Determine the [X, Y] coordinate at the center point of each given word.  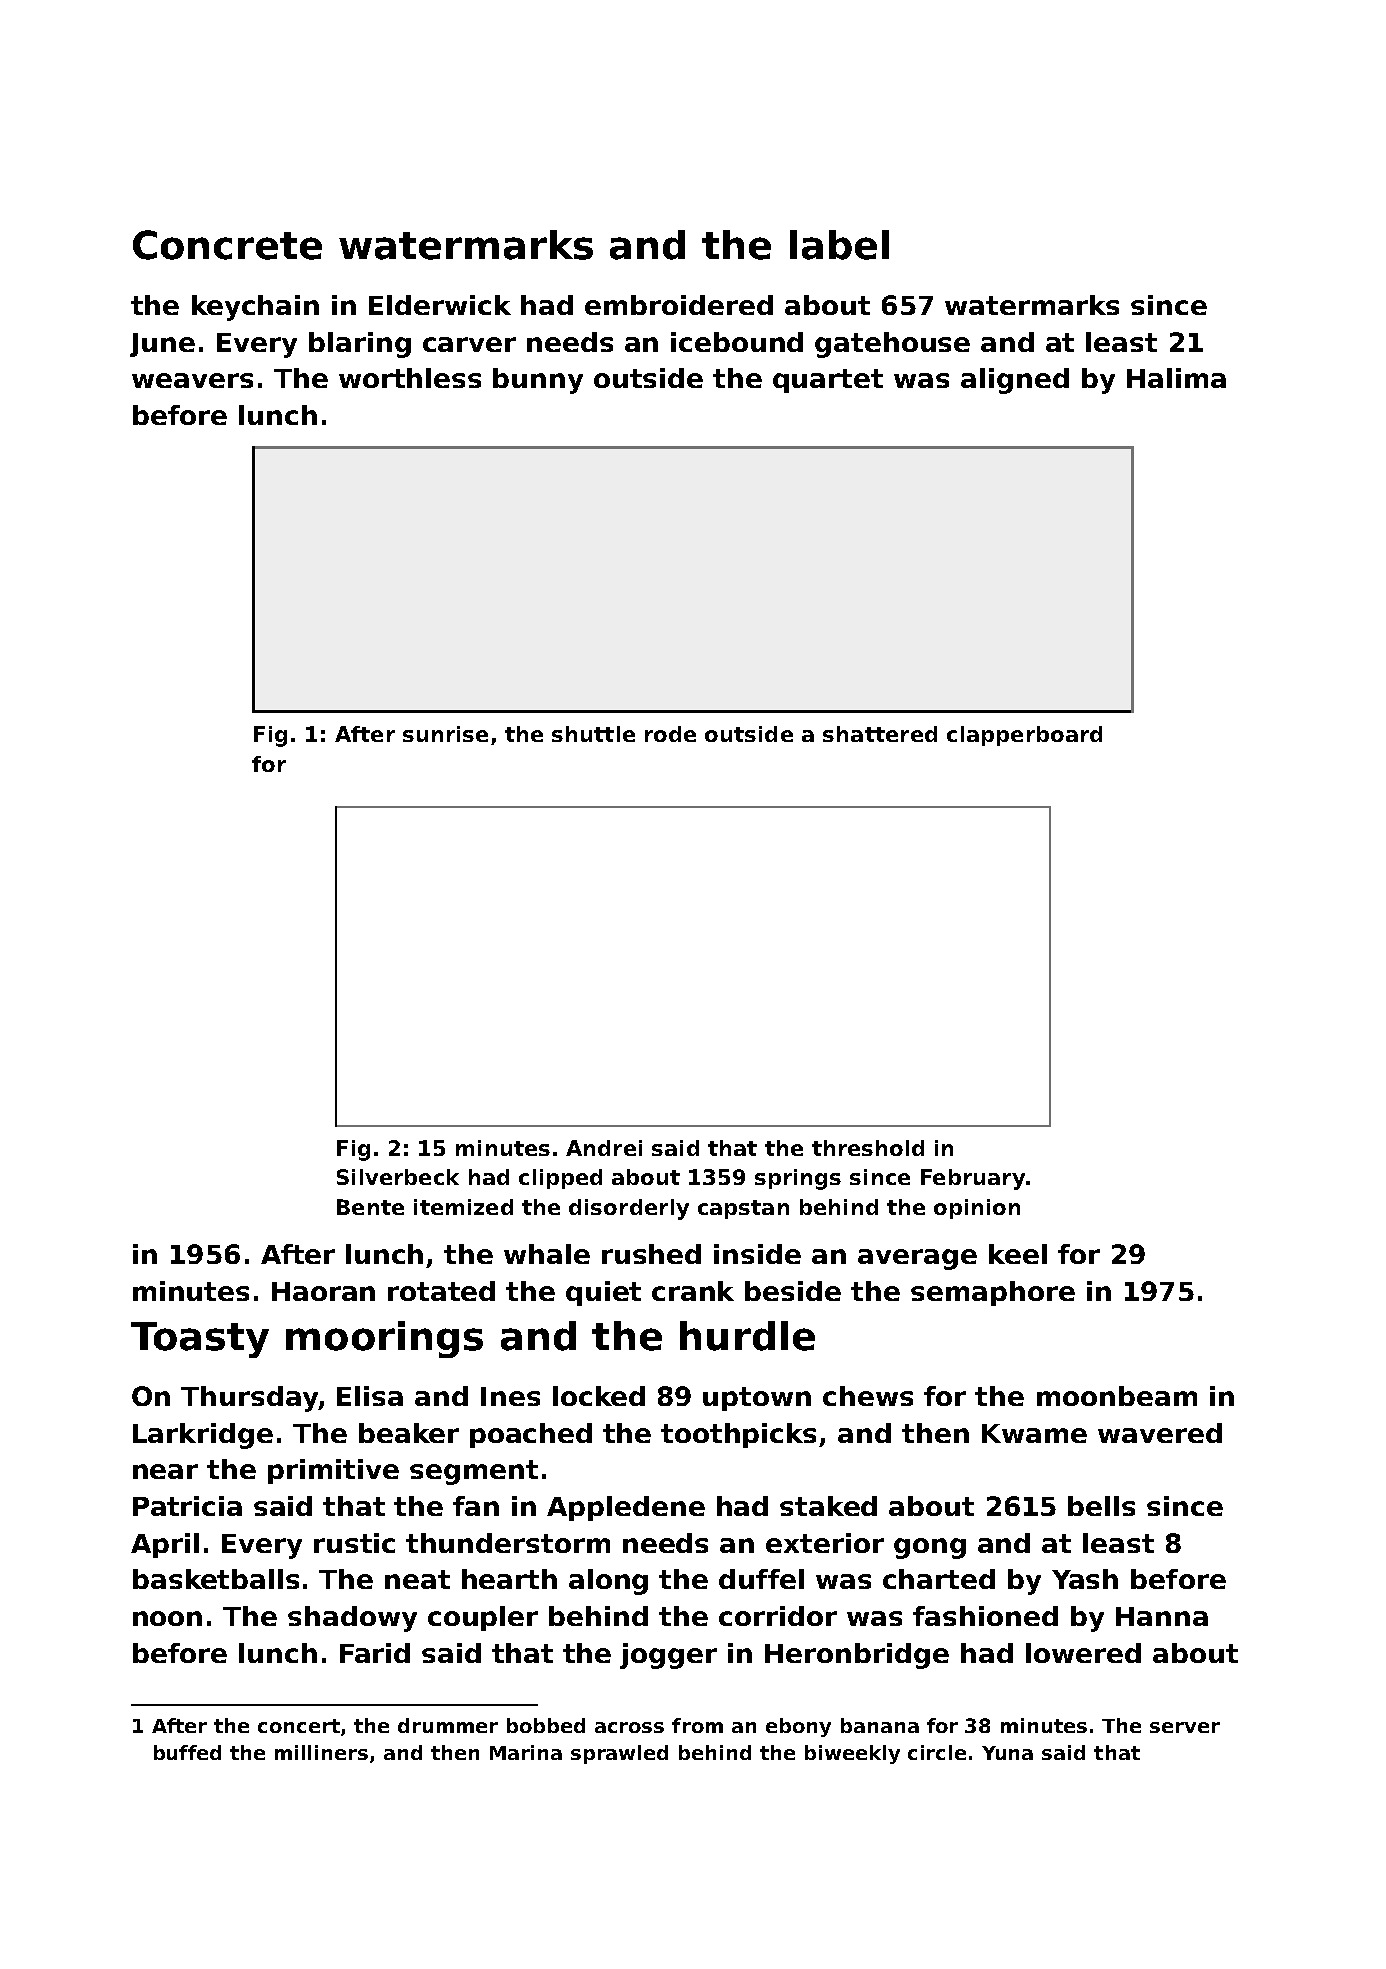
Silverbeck [398, 1177]
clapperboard [1024, 736]
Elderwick [440, 305]
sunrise [445, 734]
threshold [868, 1148]
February [973, 1179]
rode [670, 734]
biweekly [852, 1754]
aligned [1015, 381]
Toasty [200, 1340]
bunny [538, 381]
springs [798, 1179]
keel [1018, 1254]
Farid [375, 1653]
